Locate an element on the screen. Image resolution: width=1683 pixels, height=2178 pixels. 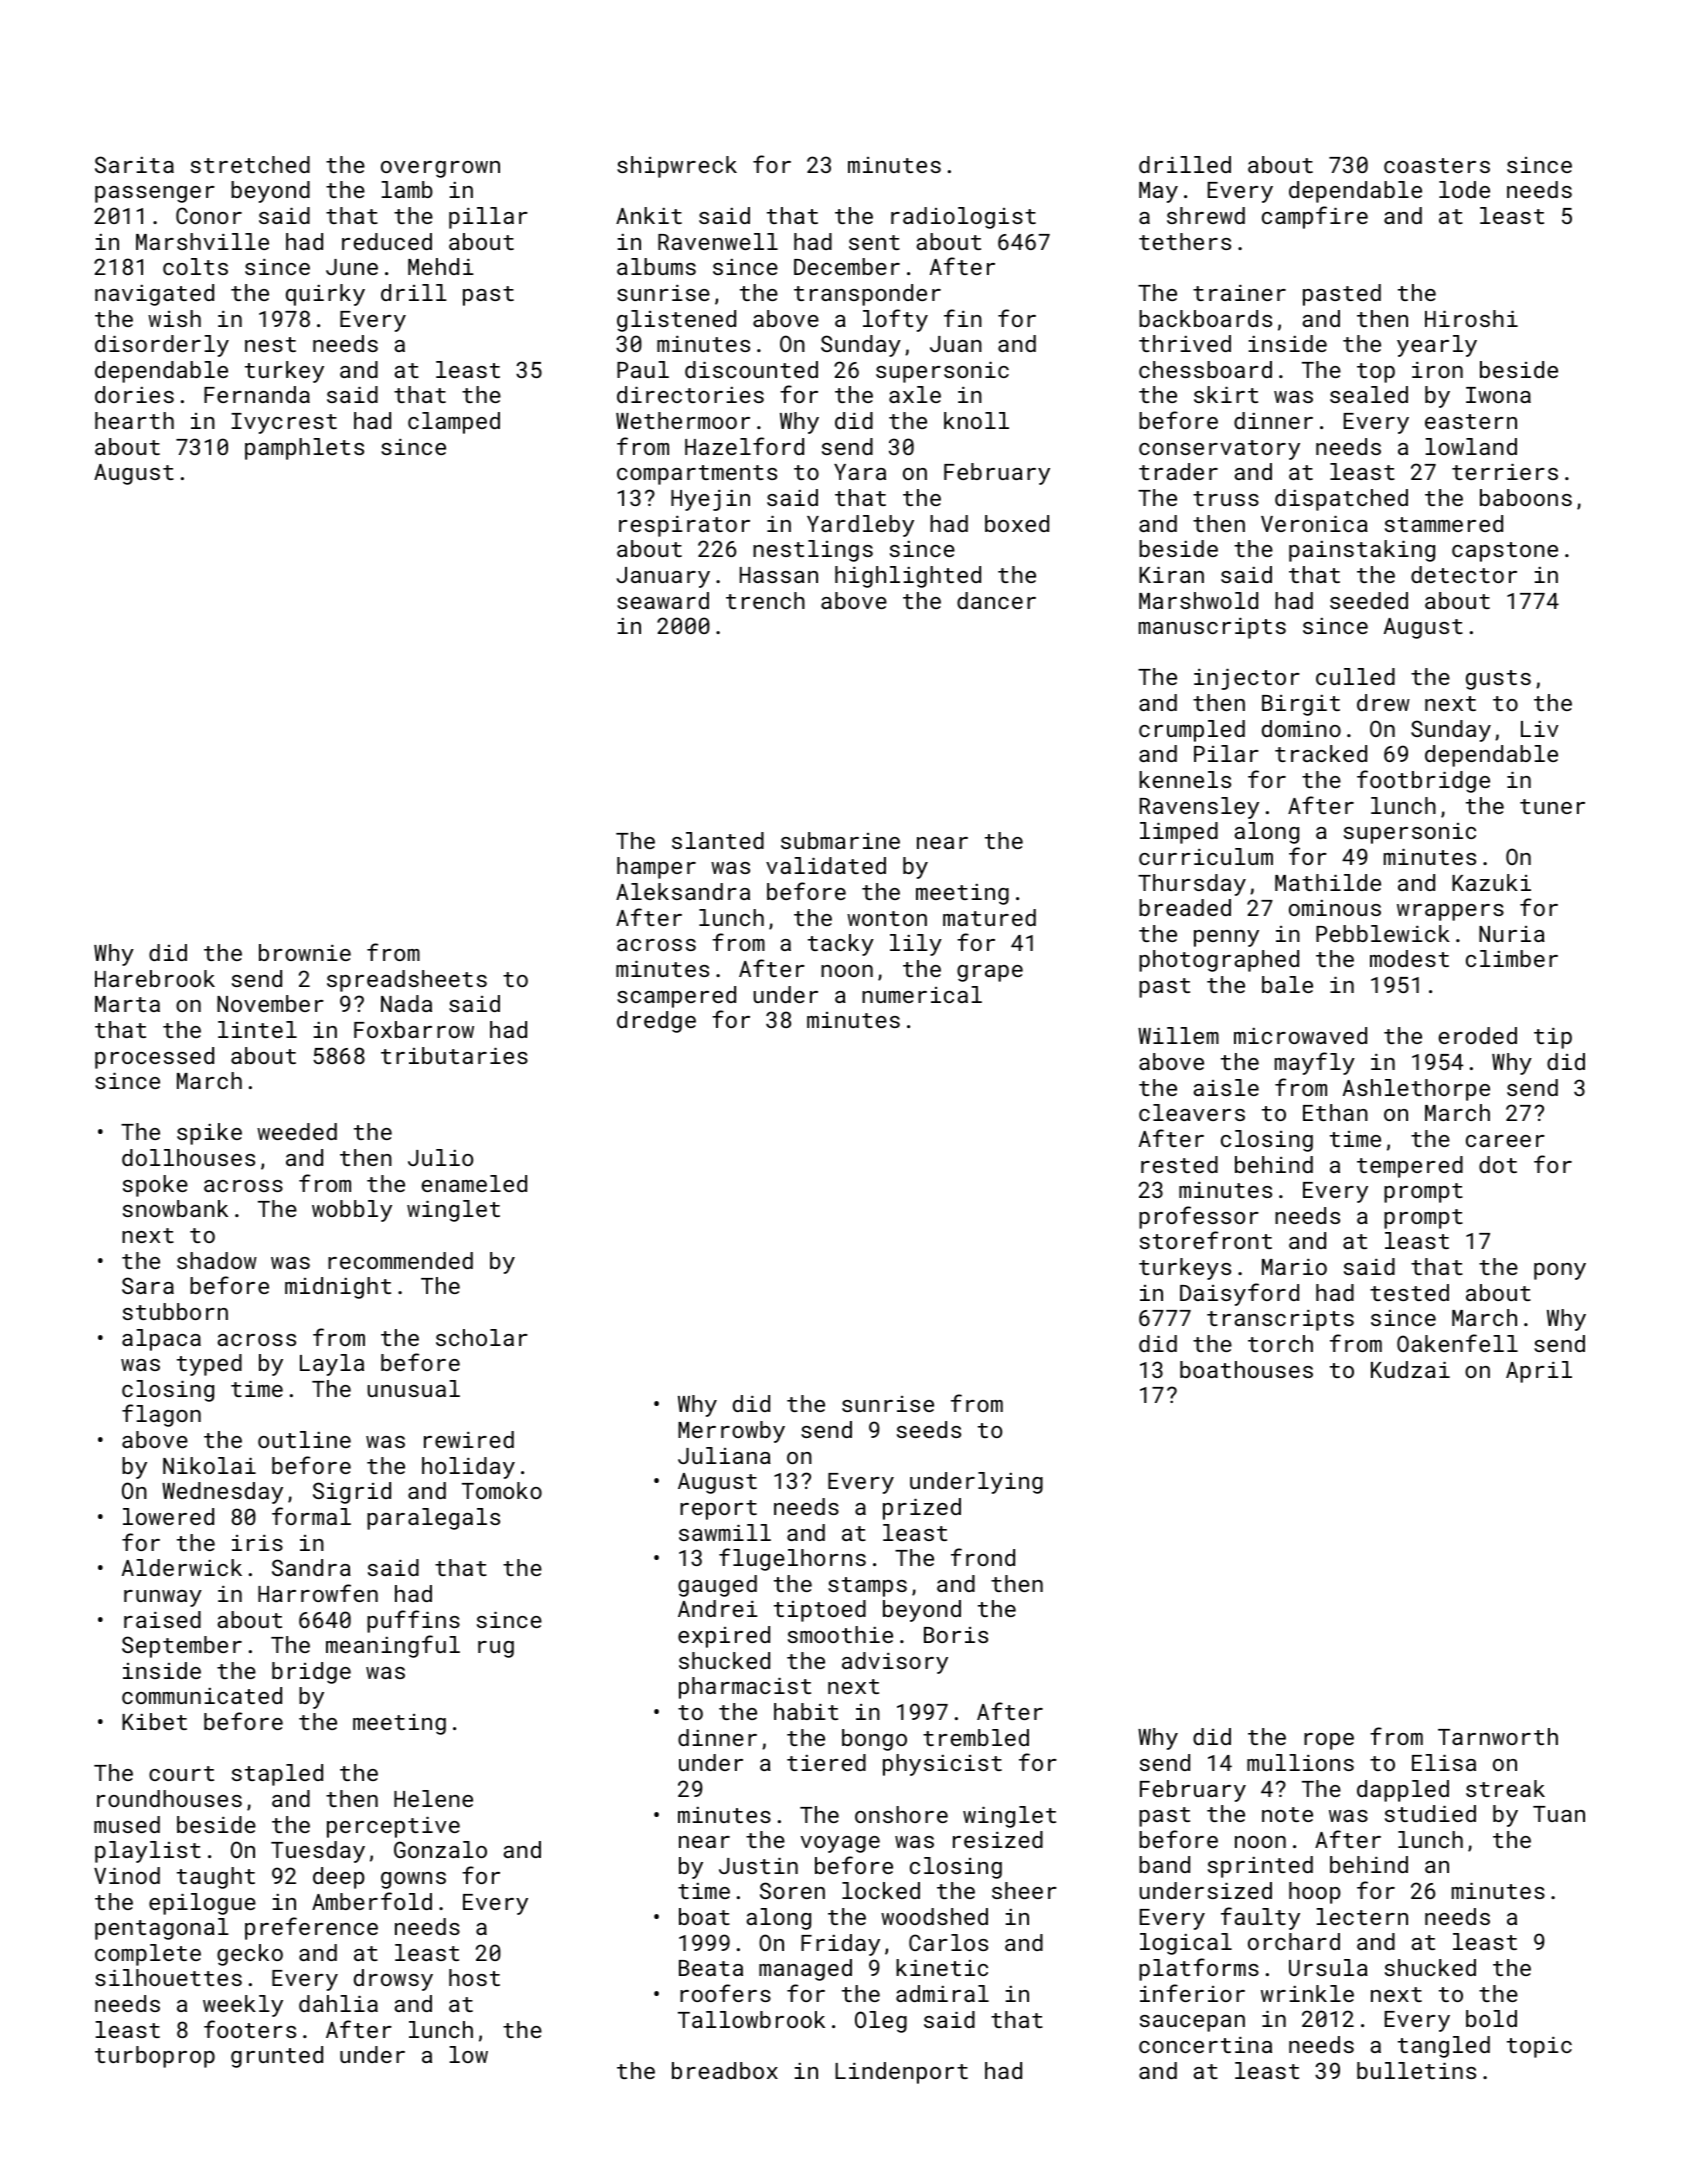
turboprop is located at coordinates (155, 2057).
